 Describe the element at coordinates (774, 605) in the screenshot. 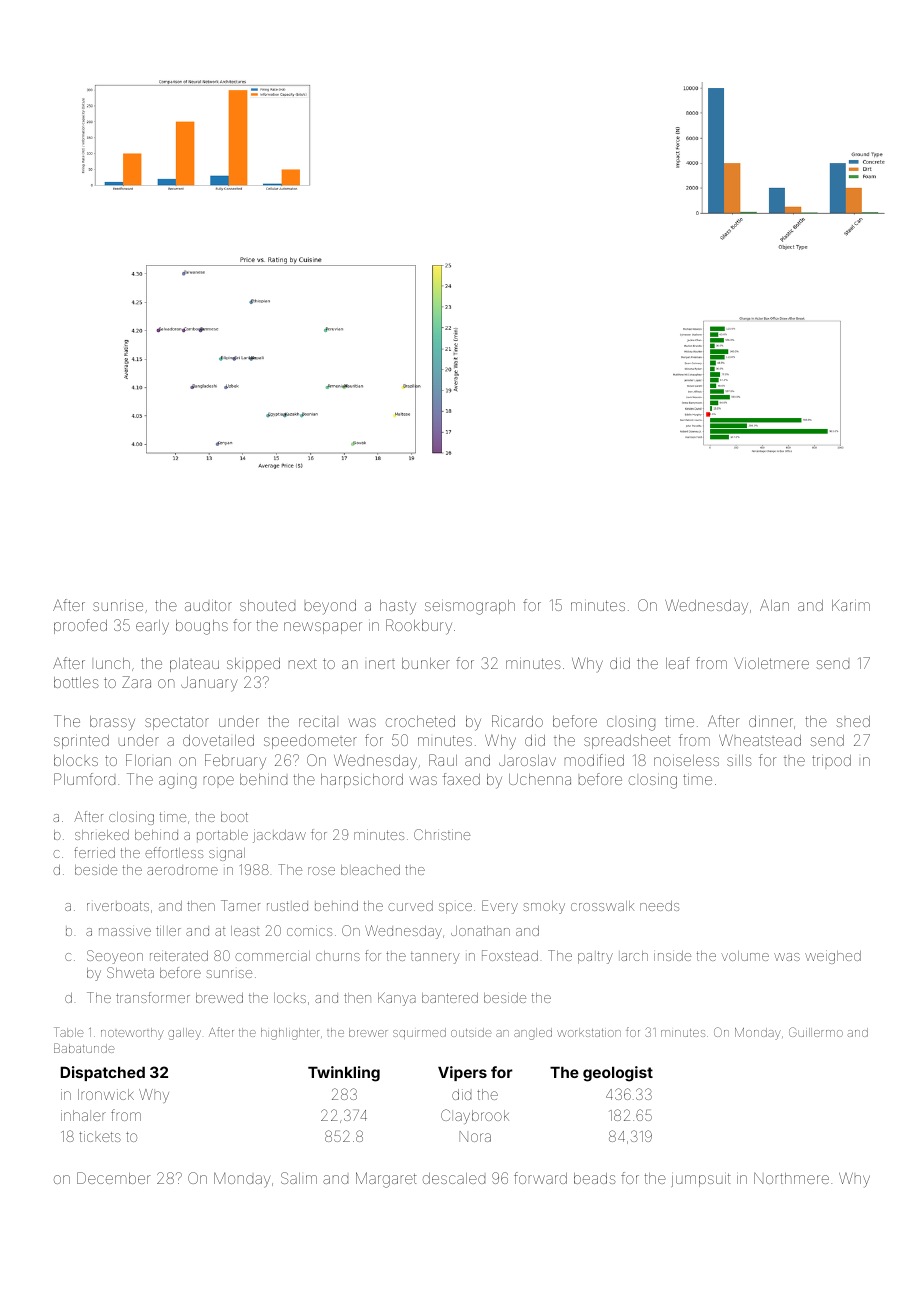

I see `Alan` at that location.
